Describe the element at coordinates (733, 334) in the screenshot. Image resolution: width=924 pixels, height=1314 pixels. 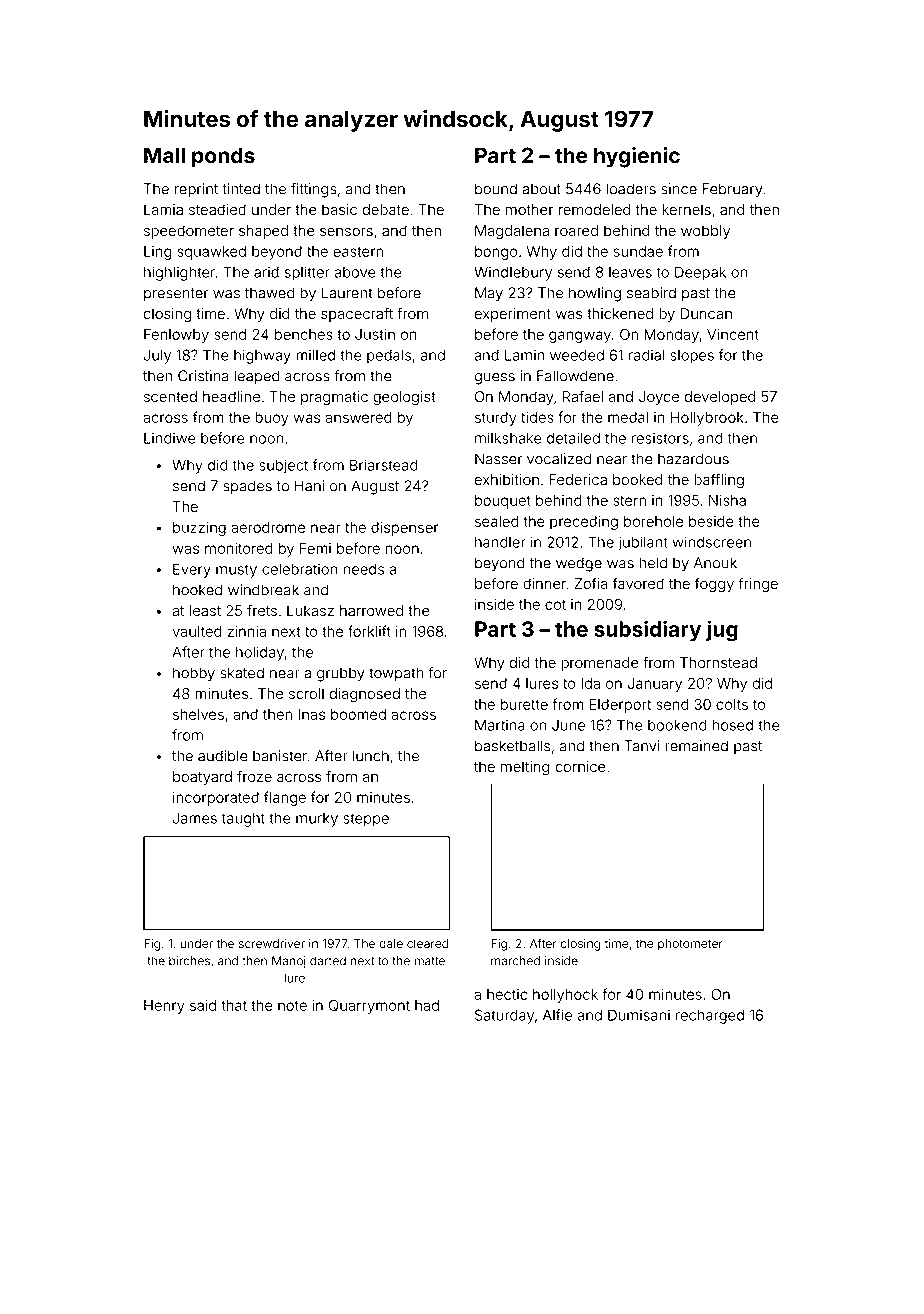
I see `Vincent` at that location.
